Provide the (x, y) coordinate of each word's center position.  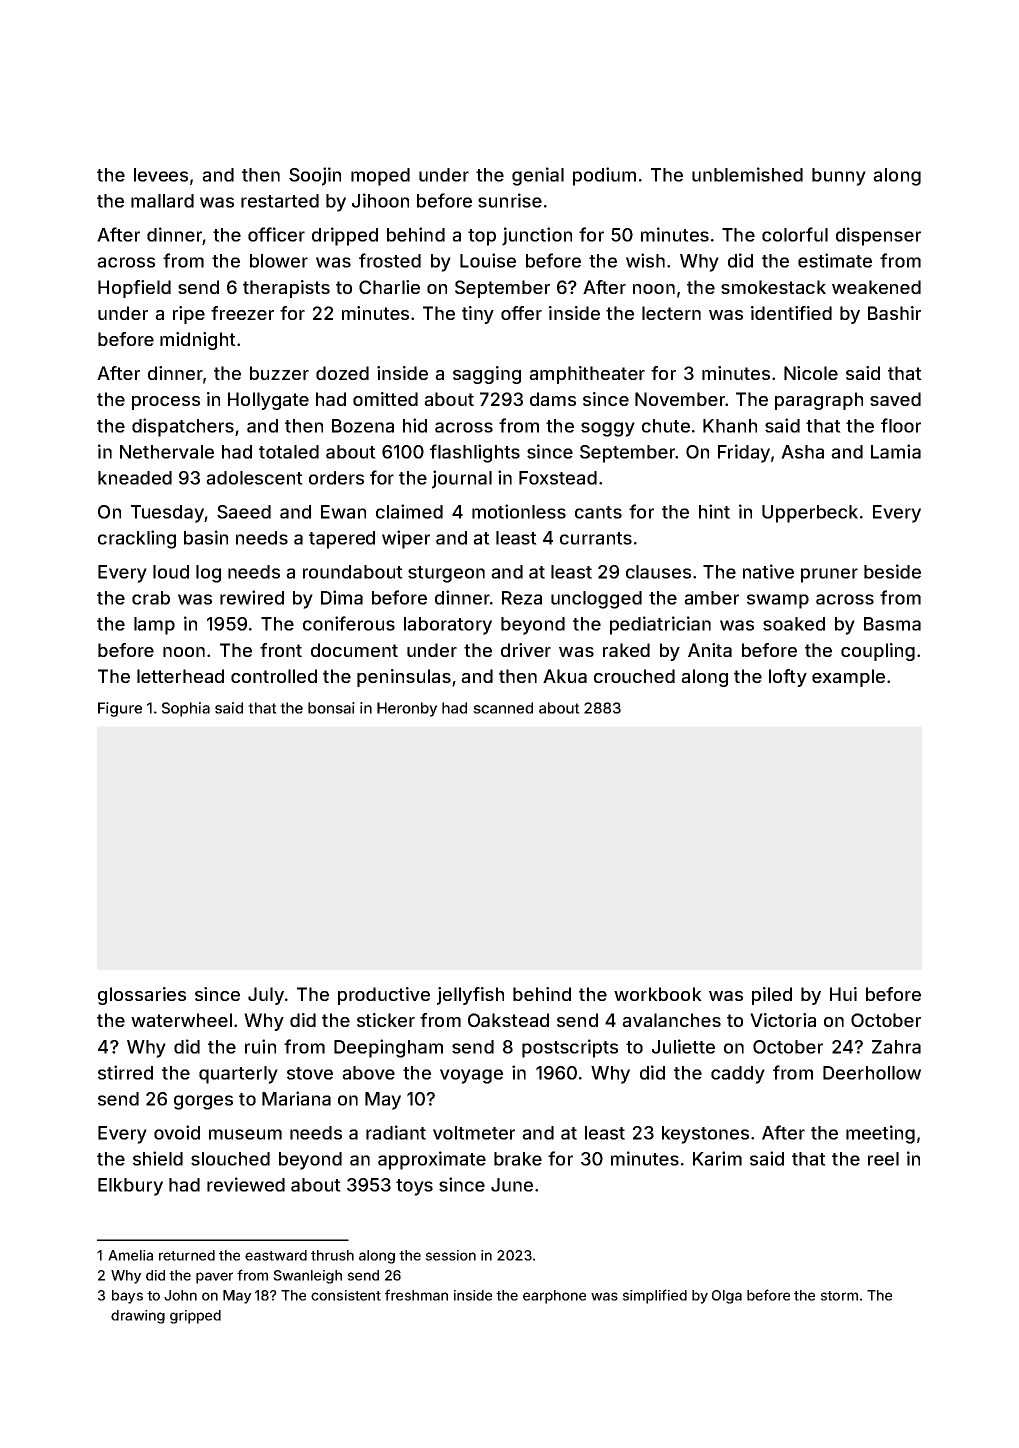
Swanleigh (307, 1277)
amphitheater (587, 375)
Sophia (186, 709)
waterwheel (181, 1020)
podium (604, 176)
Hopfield (134, 289)
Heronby (407, 709)
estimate (835, 260)
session (450, 1255)
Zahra (896, 1047)
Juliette (683, 1046)
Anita (710, 650)
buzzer (279, 373)
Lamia (896, 451)
